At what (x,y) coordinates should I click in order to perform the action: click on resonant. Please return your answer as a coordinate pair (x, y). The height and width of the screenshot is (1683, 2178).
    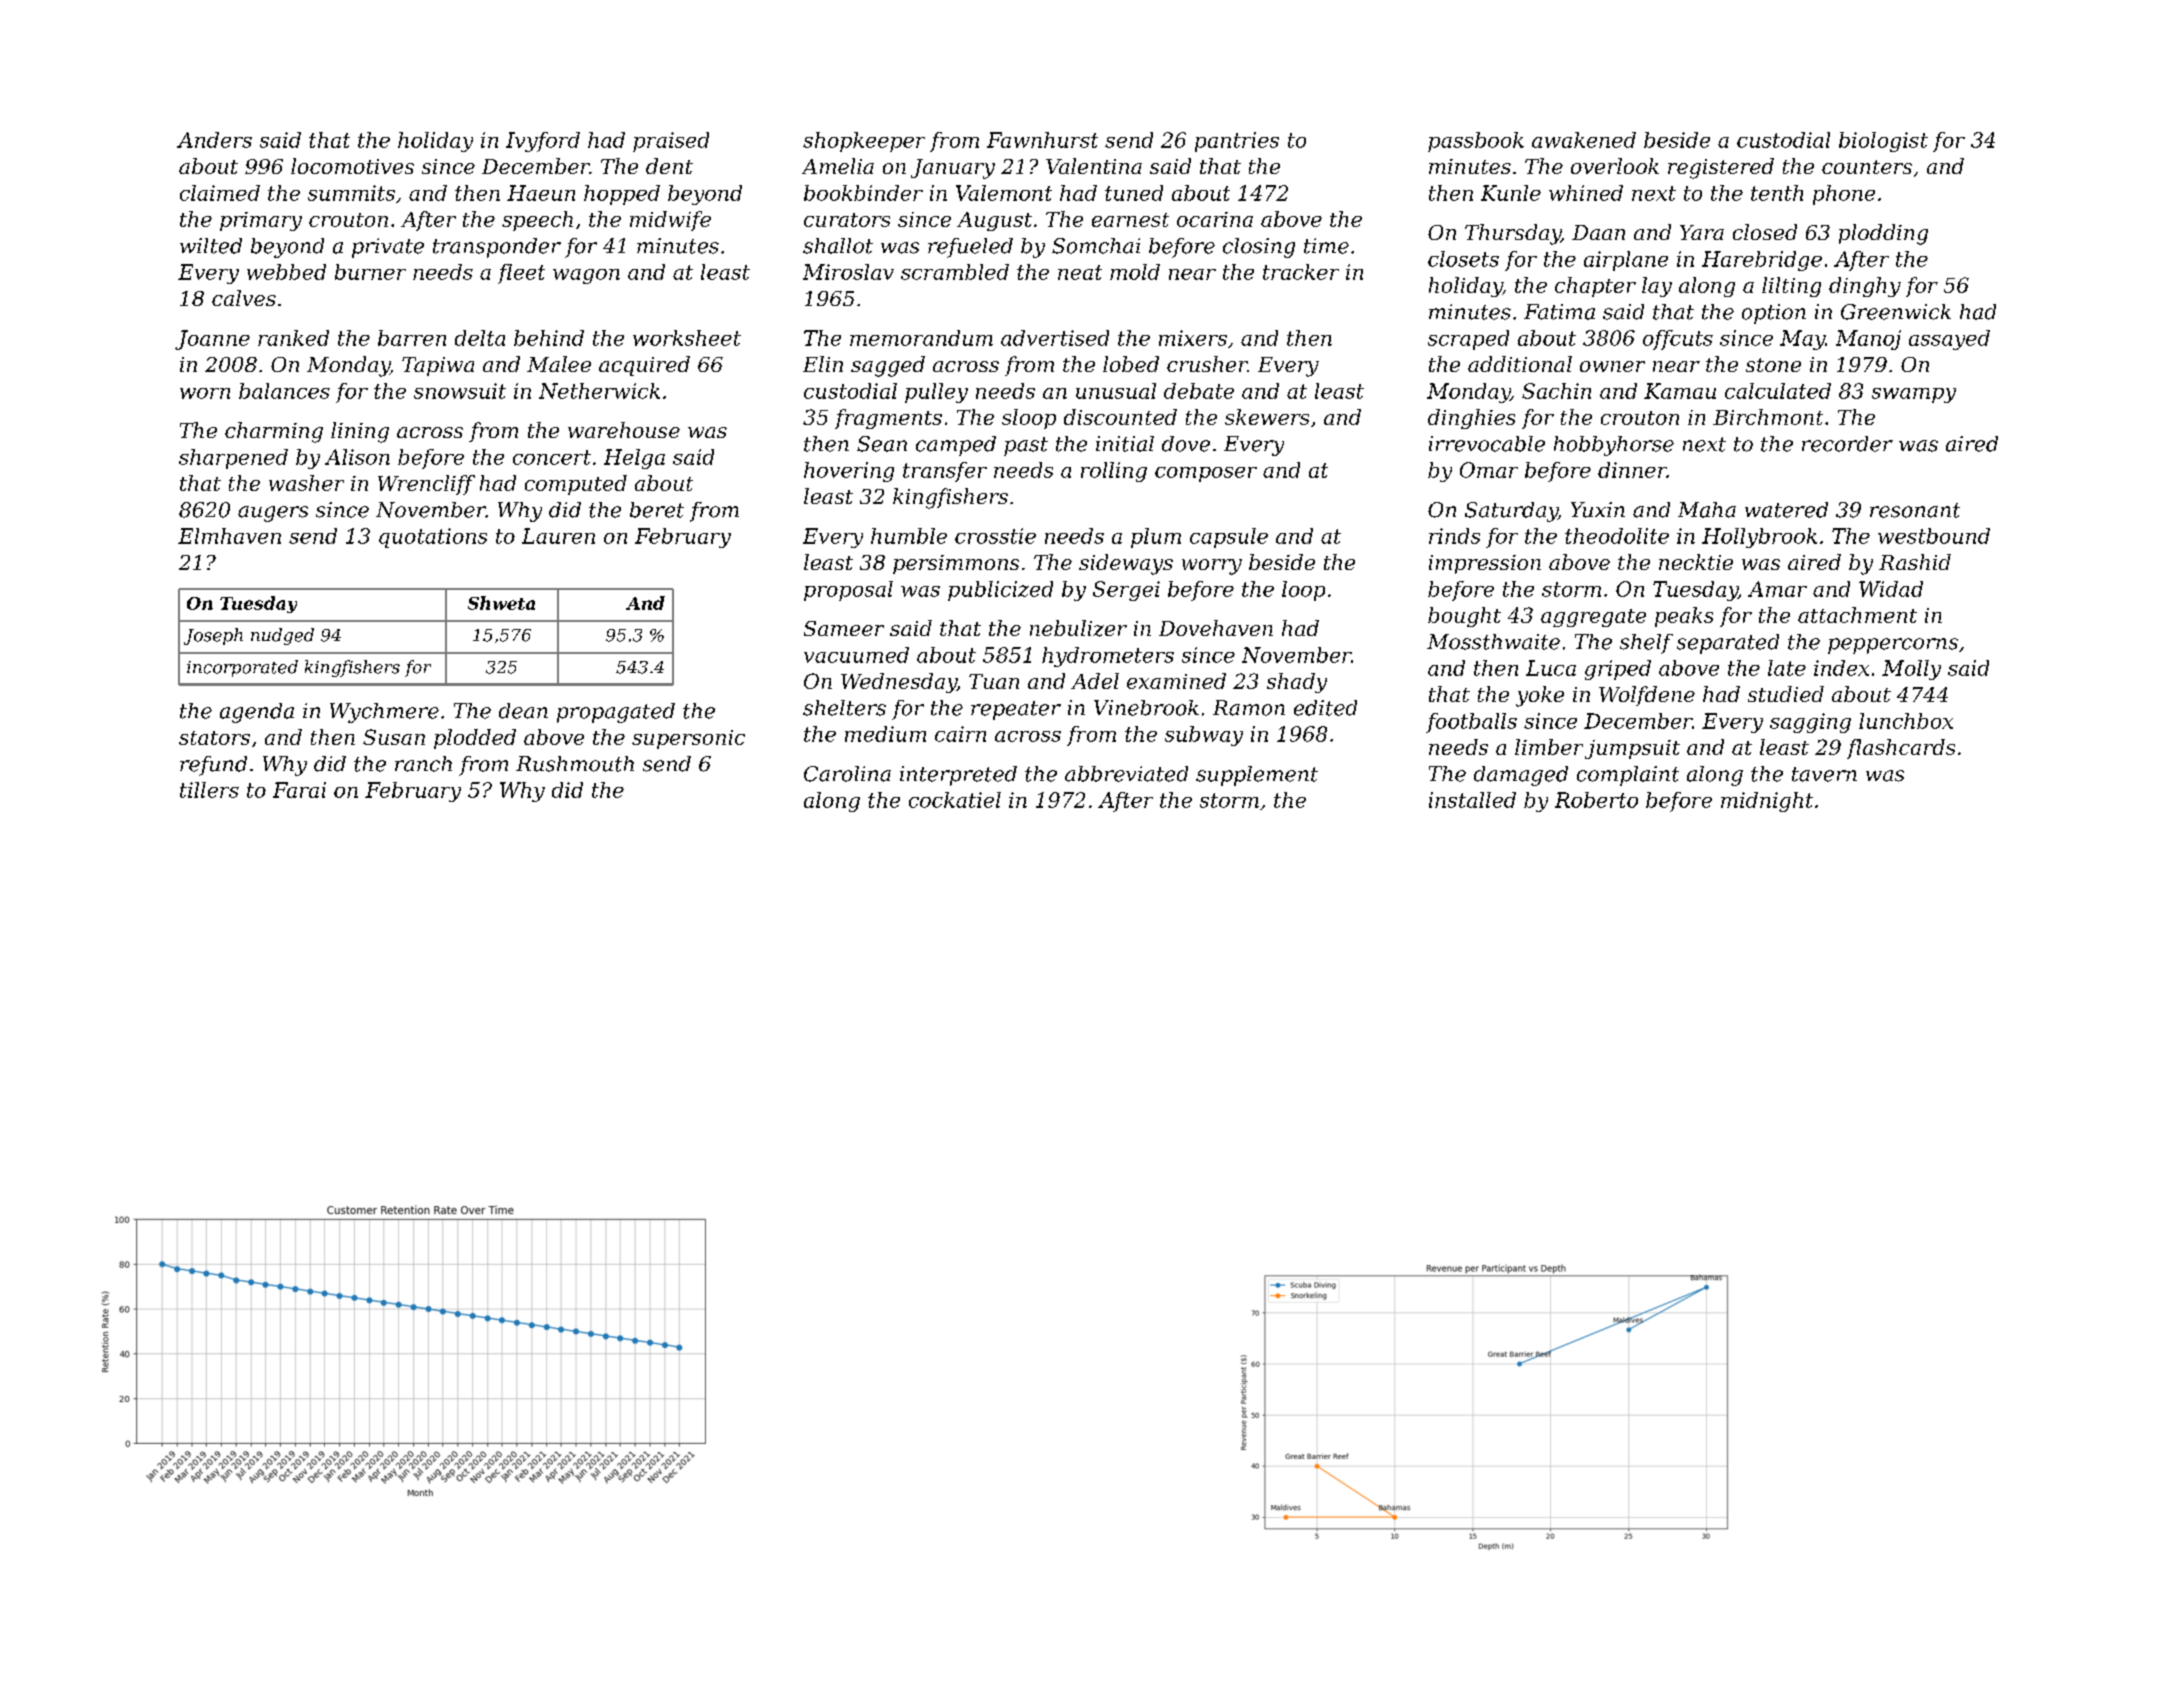
    Looking at the image, I should click on (1915, 510).
